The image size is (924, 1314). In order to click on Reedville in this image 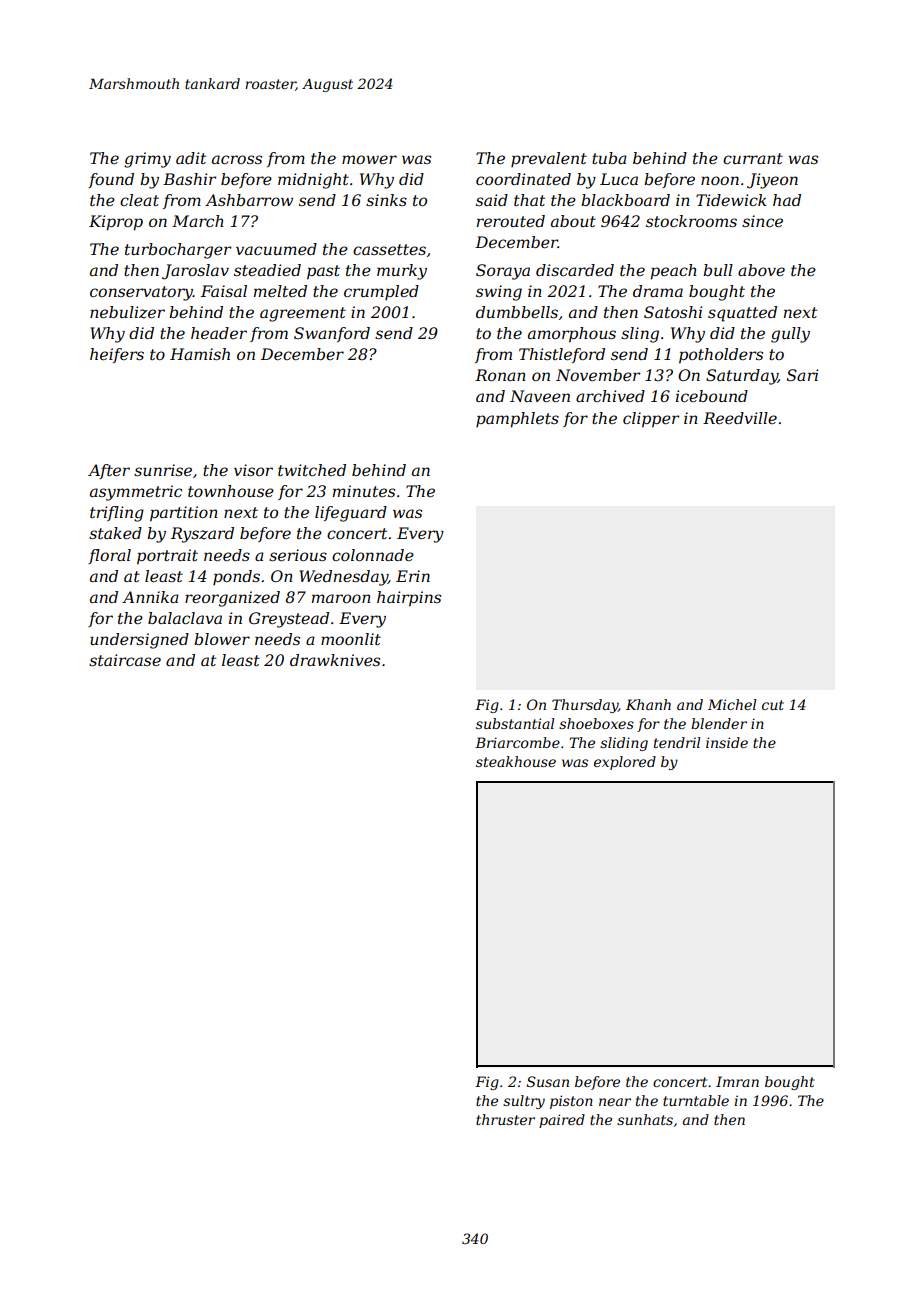, I will do `click(740, 418)`.
